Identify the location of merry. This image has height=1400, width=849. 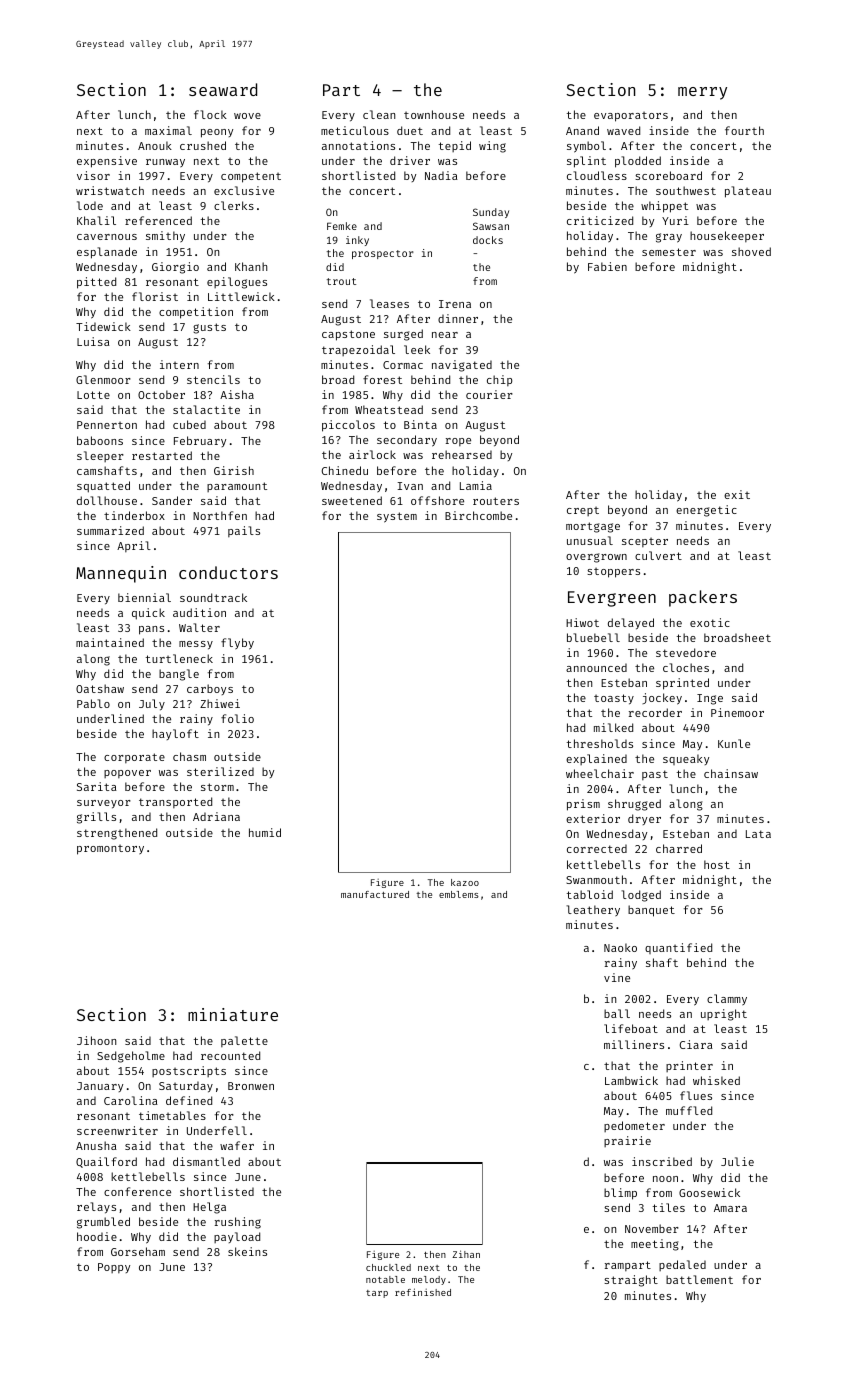
(702, 93).
